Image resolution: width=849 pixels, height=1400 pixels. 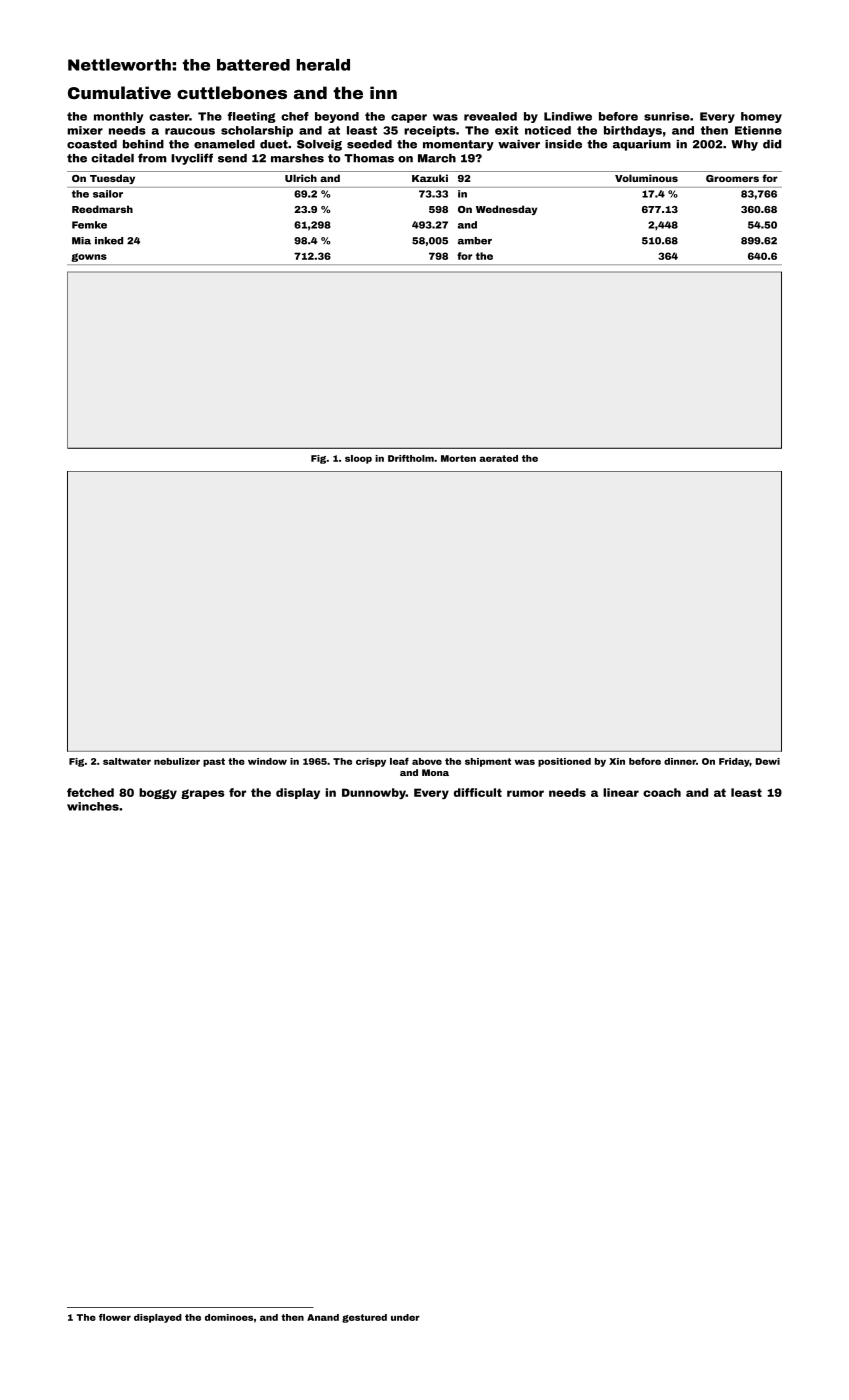 I want to click on inside, so click(x=563, y=144).
